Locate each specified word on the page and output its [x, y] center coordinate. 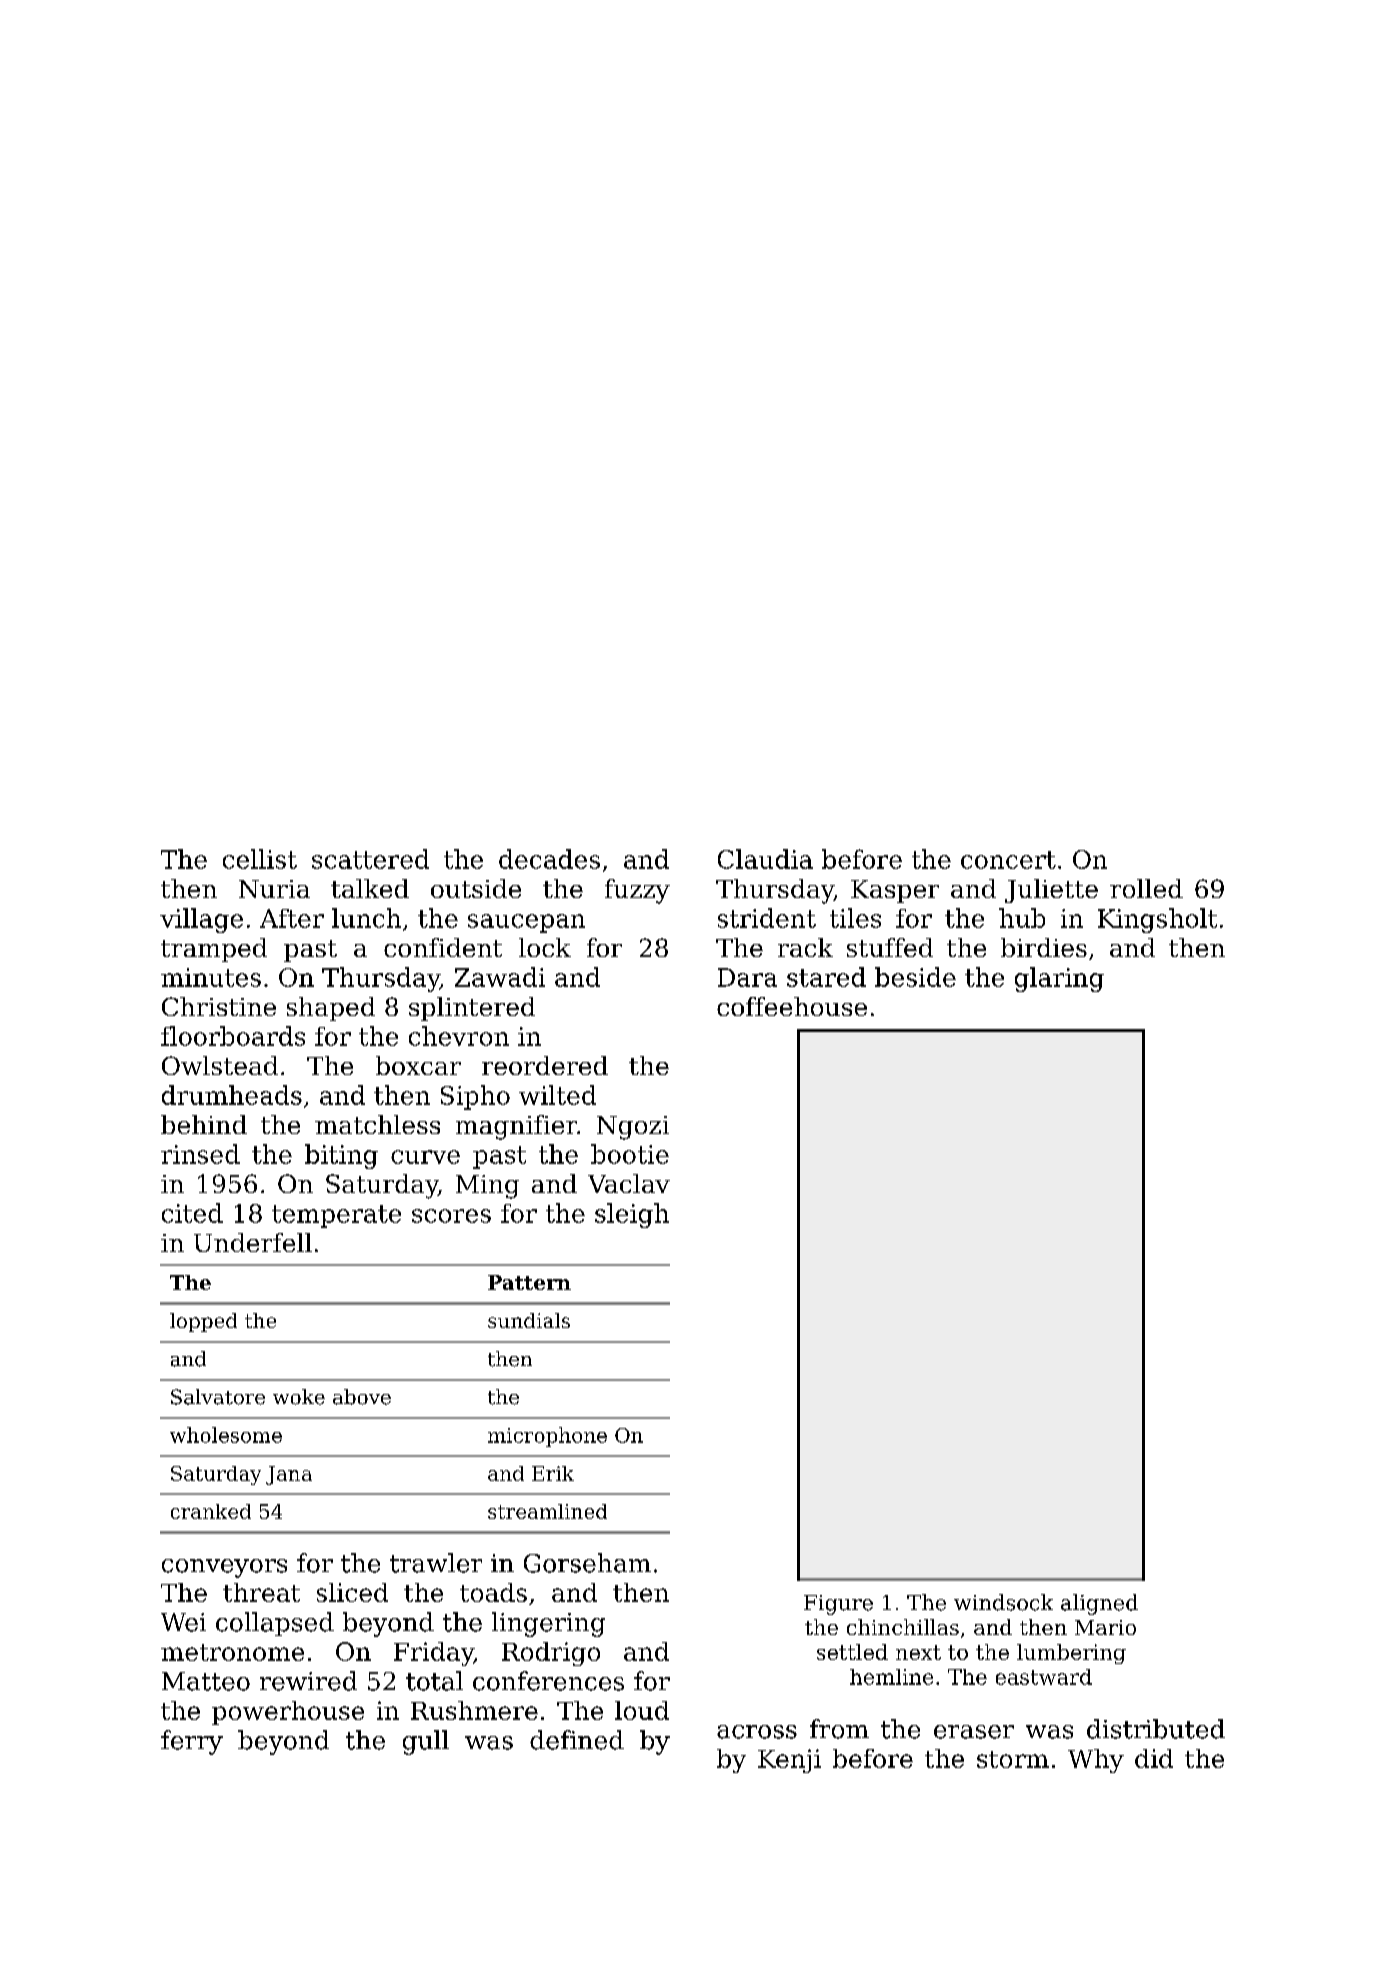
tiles [855, 918]
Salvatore [218, 1397]
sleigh [632, 1215]
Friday [434, 1654]
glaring [1059, 979]
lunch [366, 918]
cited [192, 1213]
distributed [1156, 1729]
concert [1008, 860]
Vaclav [629, 1183]
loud [642, 1710]
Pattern [529, 1282]
